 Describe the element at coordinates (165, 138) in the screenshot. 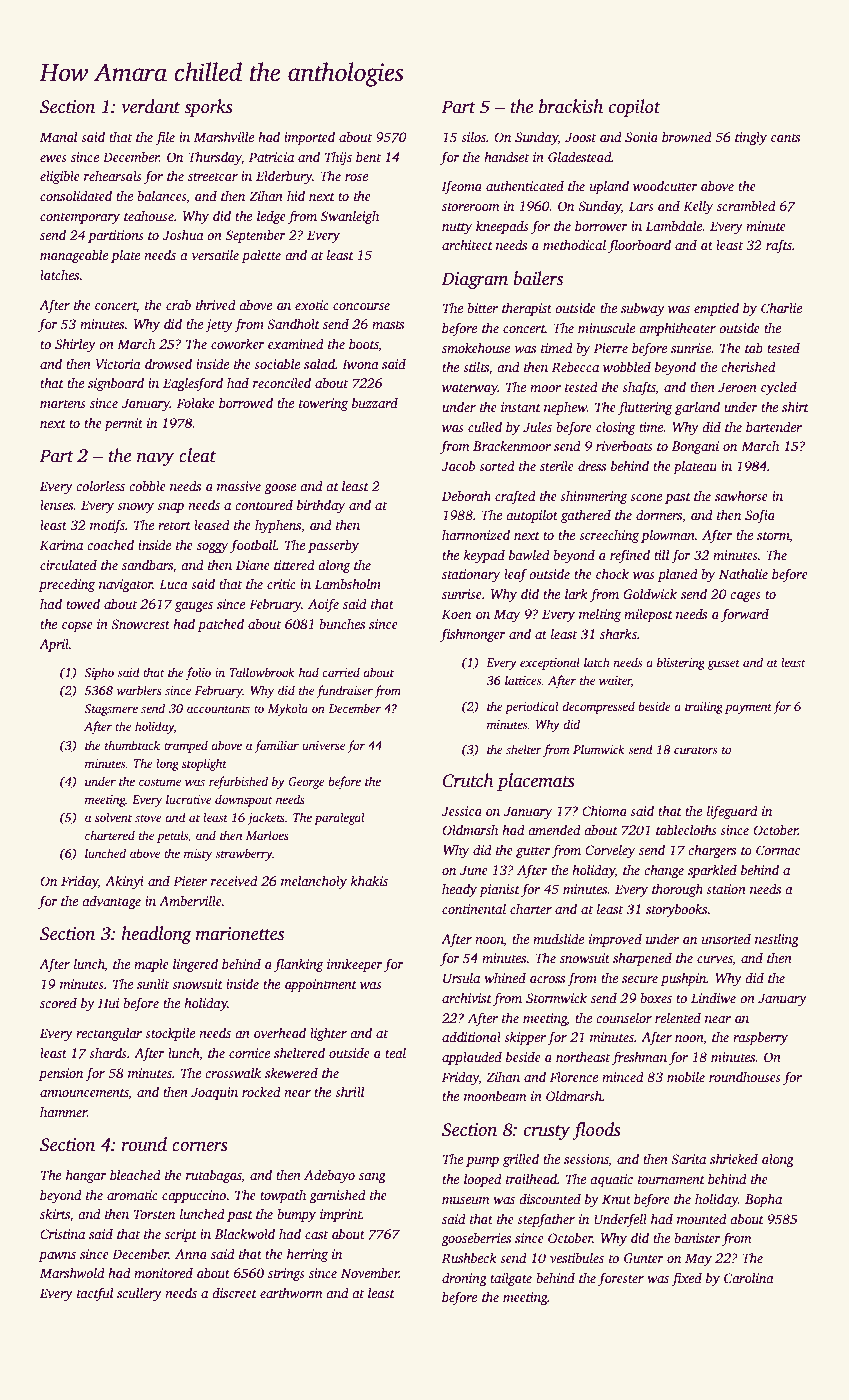

I see `file` at that location.
